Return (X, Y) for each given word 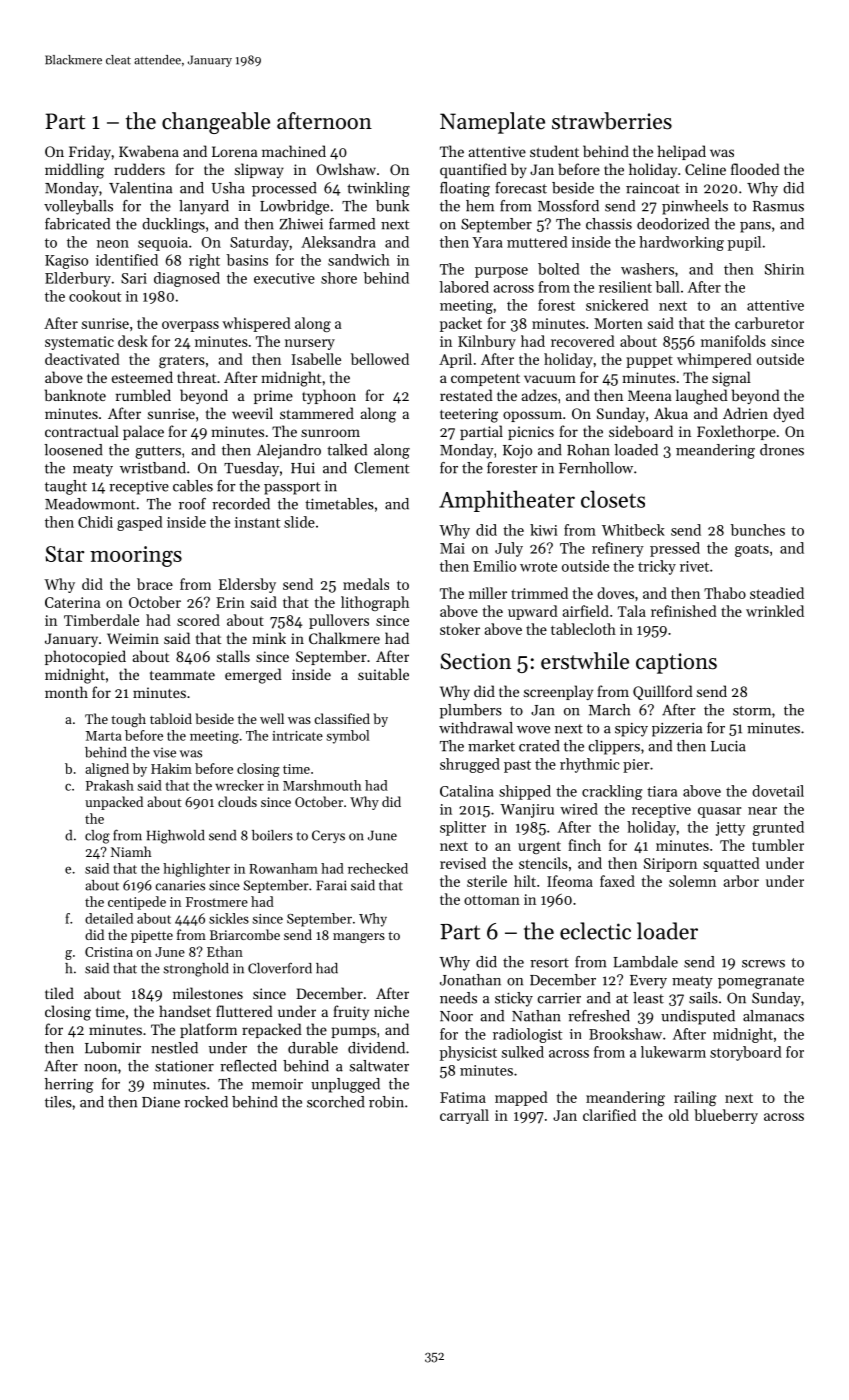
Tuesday (251, 469)
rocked (206, 1102)
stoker (460, 629)
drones (782, 450)
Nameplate (492, 123)
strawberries (612, 121)
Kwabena (149, 151)
